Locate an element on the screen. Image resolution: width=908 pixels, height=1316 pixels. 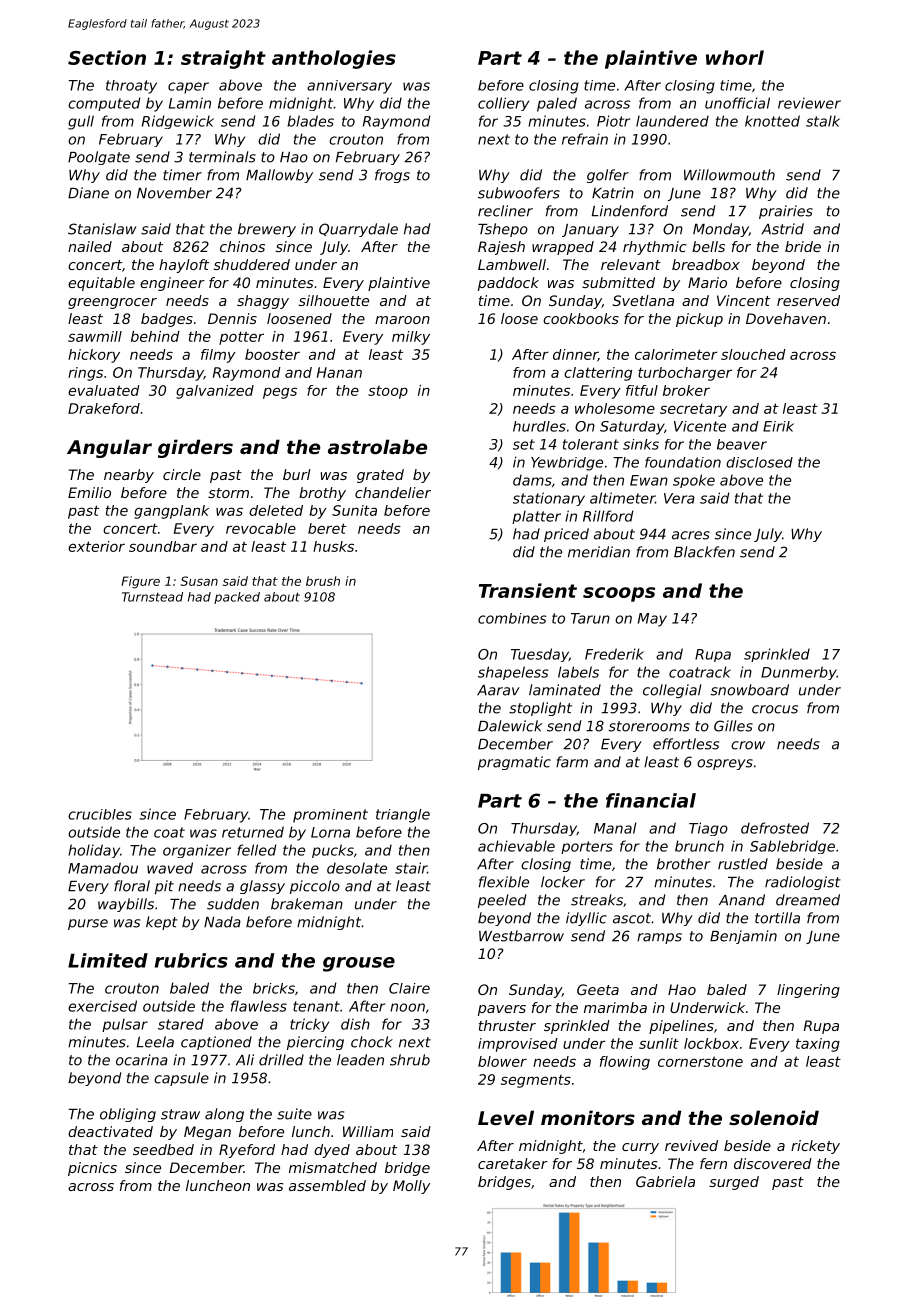
Nada is located at coordinates (222, 922).
